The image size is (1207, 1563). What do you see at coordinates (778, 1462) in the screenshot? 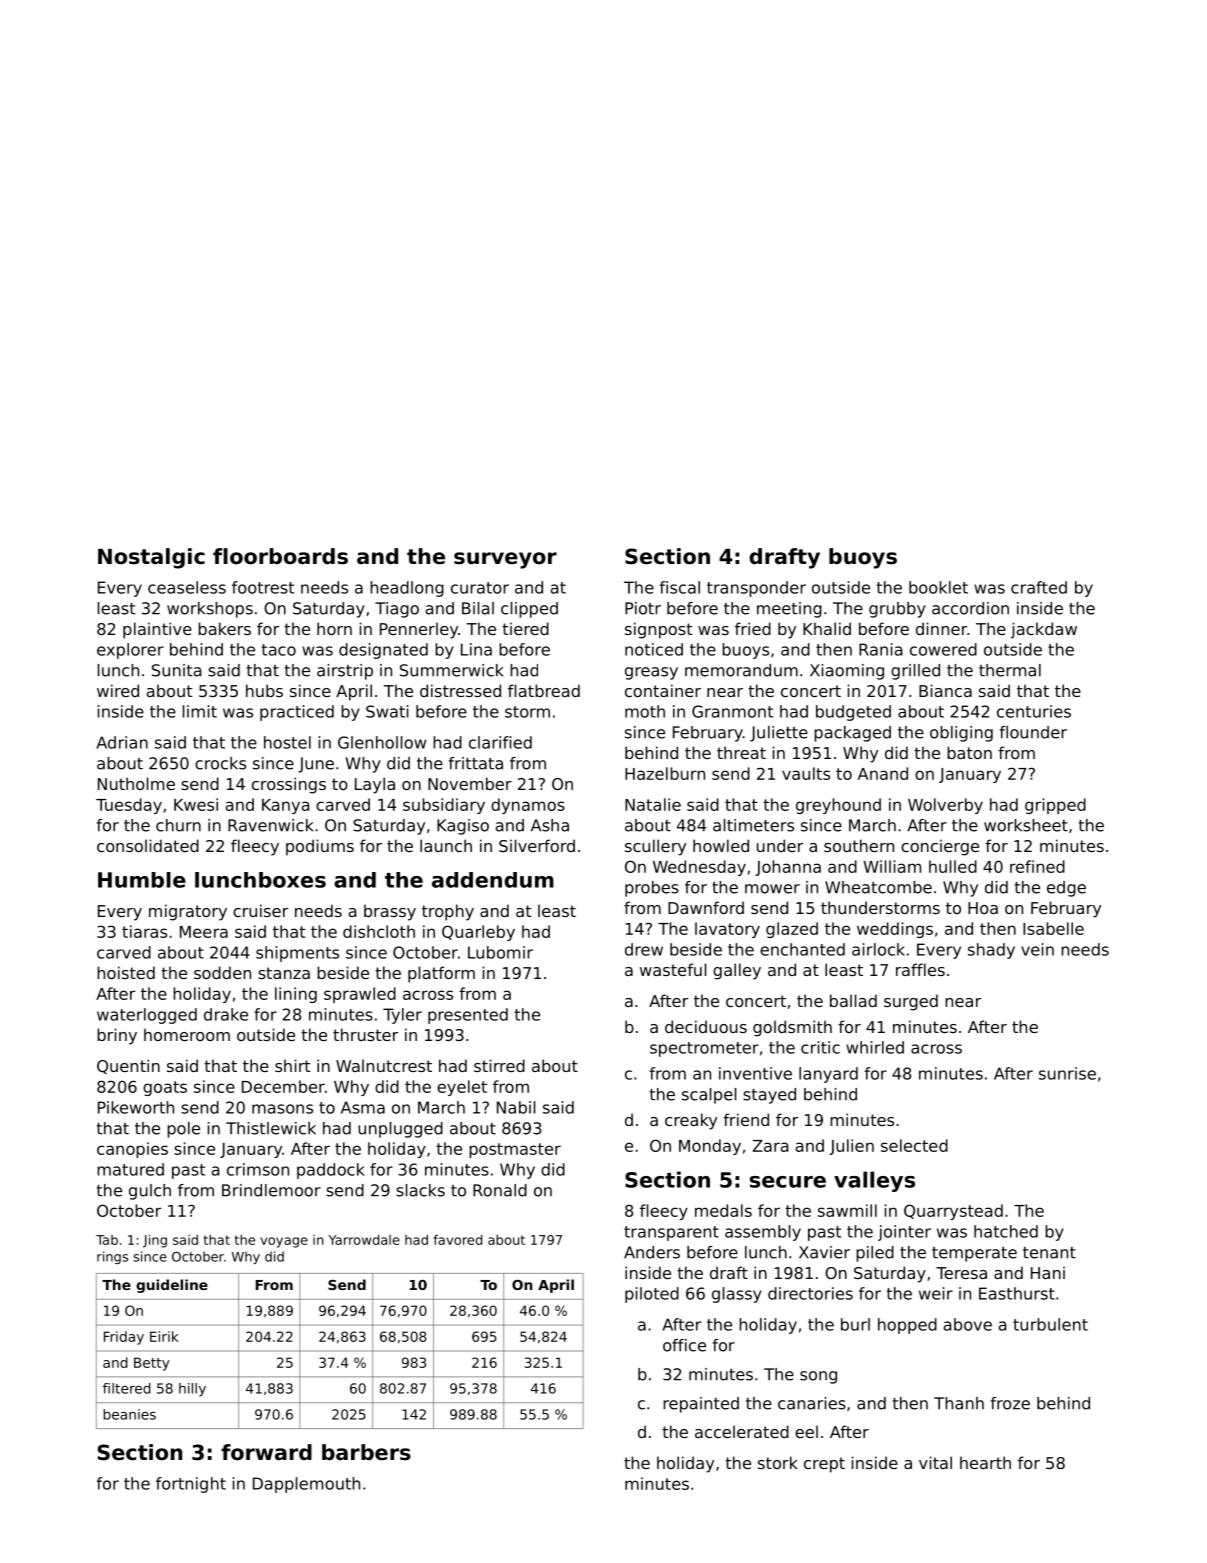
I see `stork` at bounding box center [778, 1462].
